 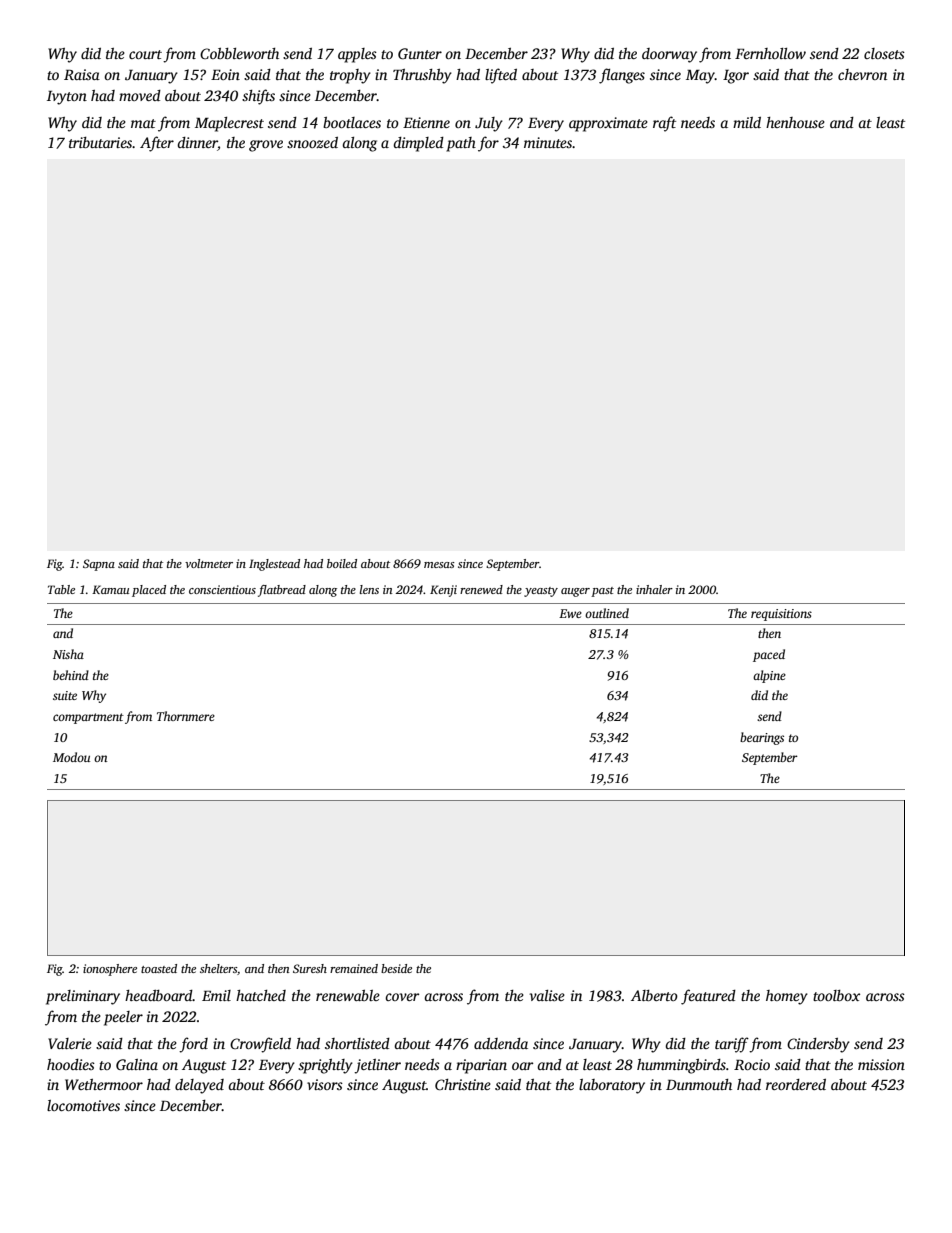 I want to click on bearings, so click(x=762, y=738).
